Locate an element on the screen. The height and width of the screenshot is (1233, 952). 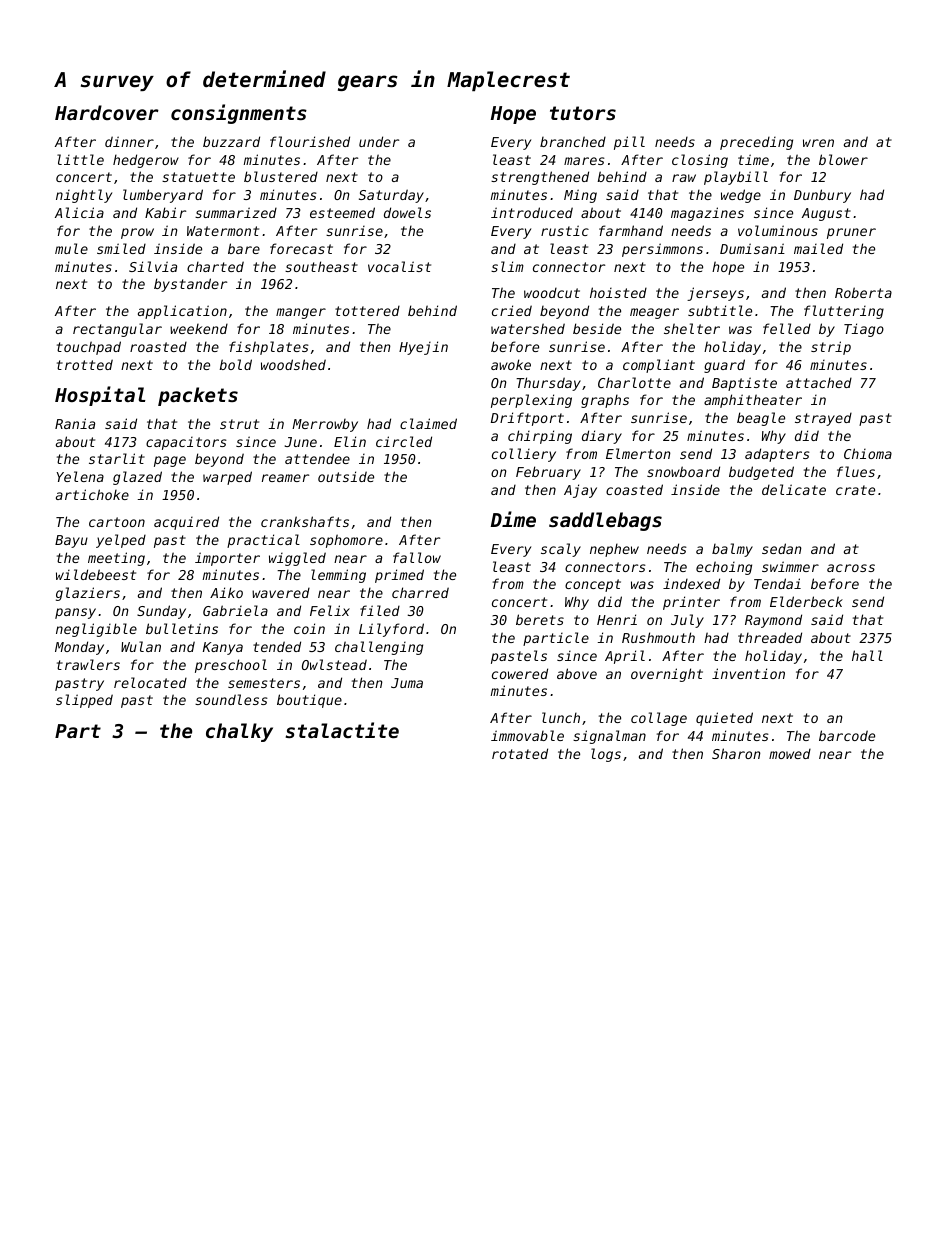
Hospital is located at coordinates (100, 396).
